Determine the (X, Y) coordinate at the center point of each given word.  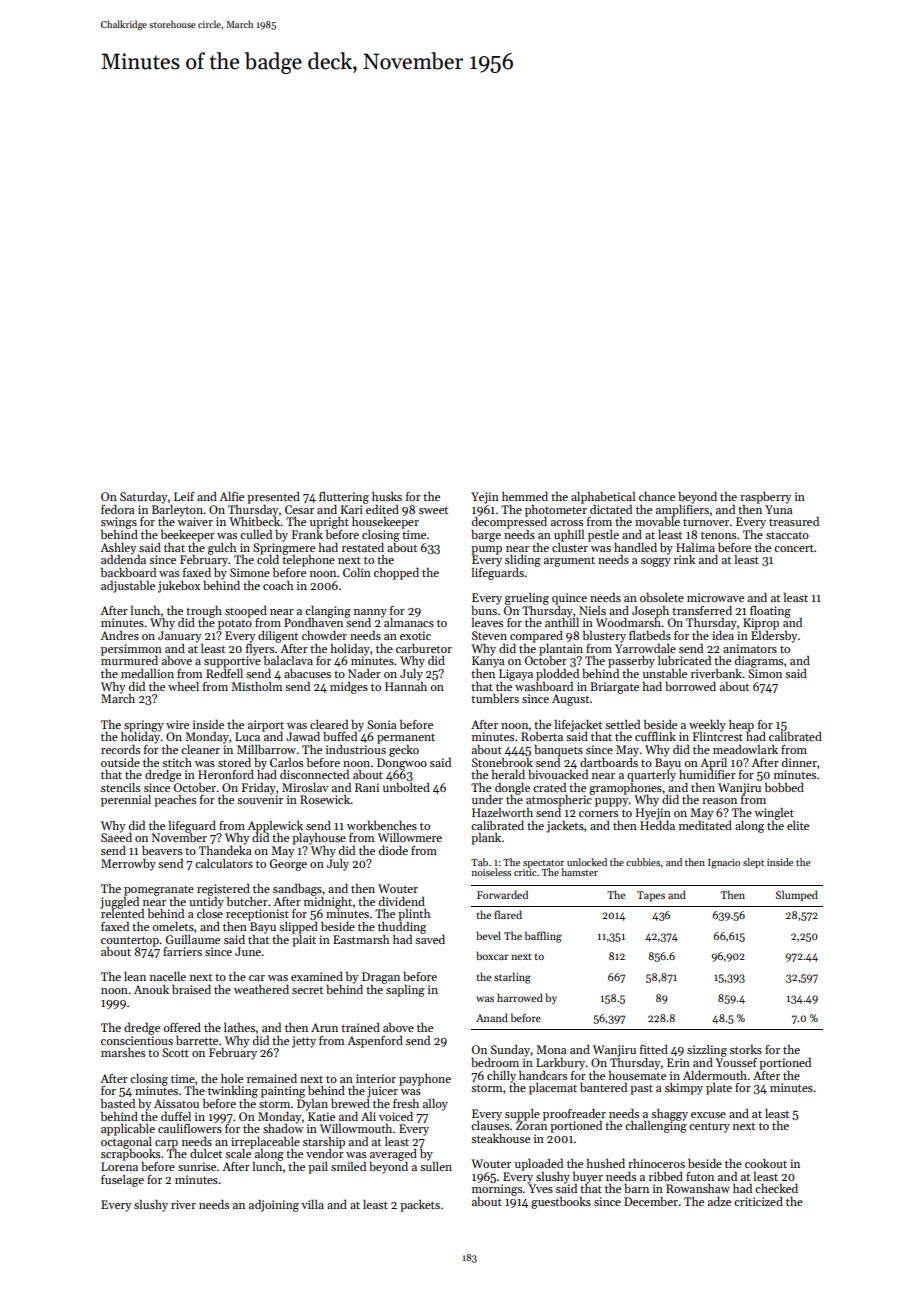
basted (118, 1103)
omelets (173, 926)
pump (486, 550)
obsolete (662, 597)
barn (636, 1188)
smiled (348, 1166)
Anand (492, 1017)
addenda (123, 559)
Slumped (797, 895)
